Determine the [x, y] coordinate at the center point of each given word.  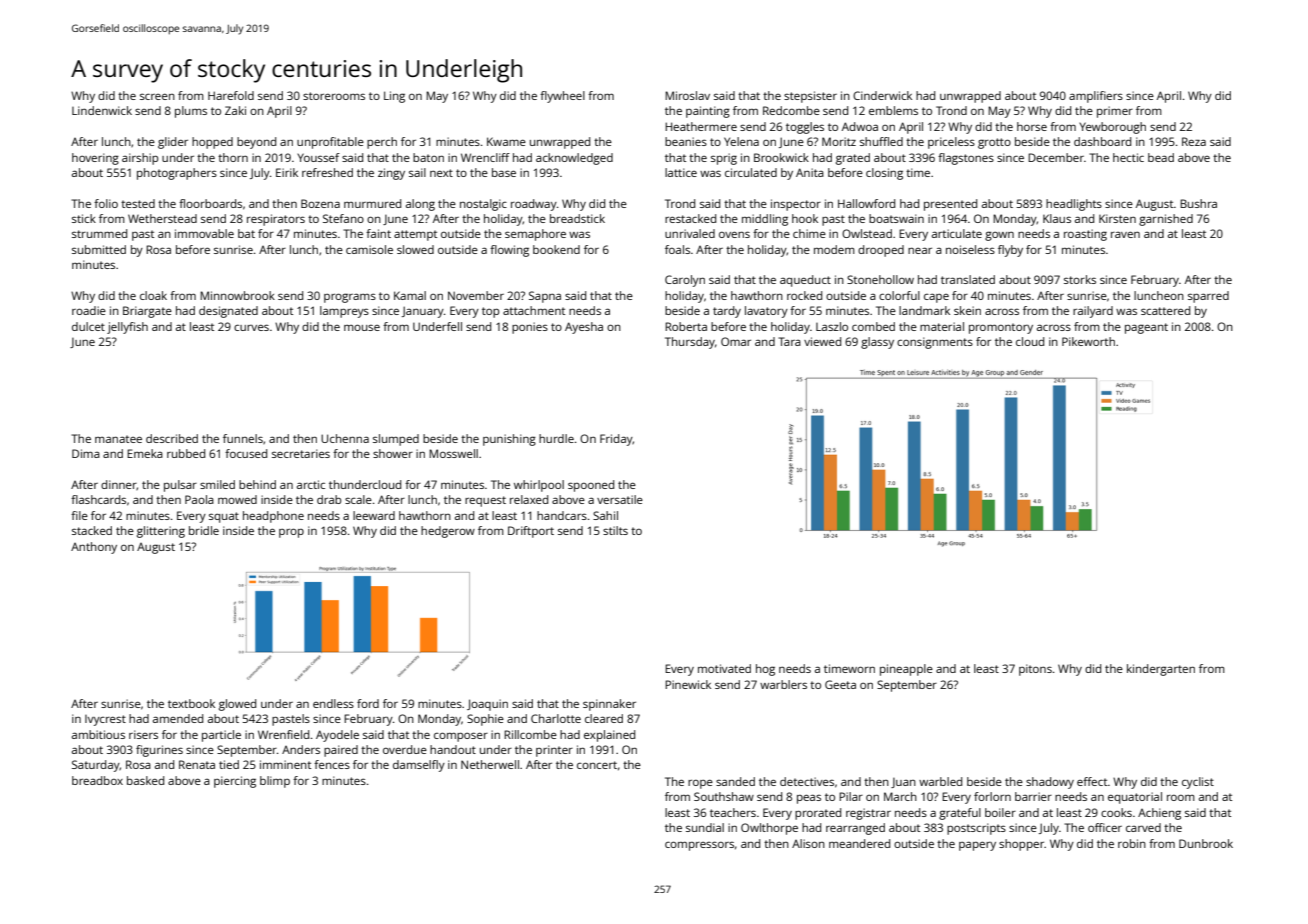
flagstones [966, 159]
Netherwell [490, 764]
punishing [509, 440]
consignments [935, 343]
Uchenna [345, 438]
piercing [235, 782]
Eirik [287, 172]
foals [677, 249]
